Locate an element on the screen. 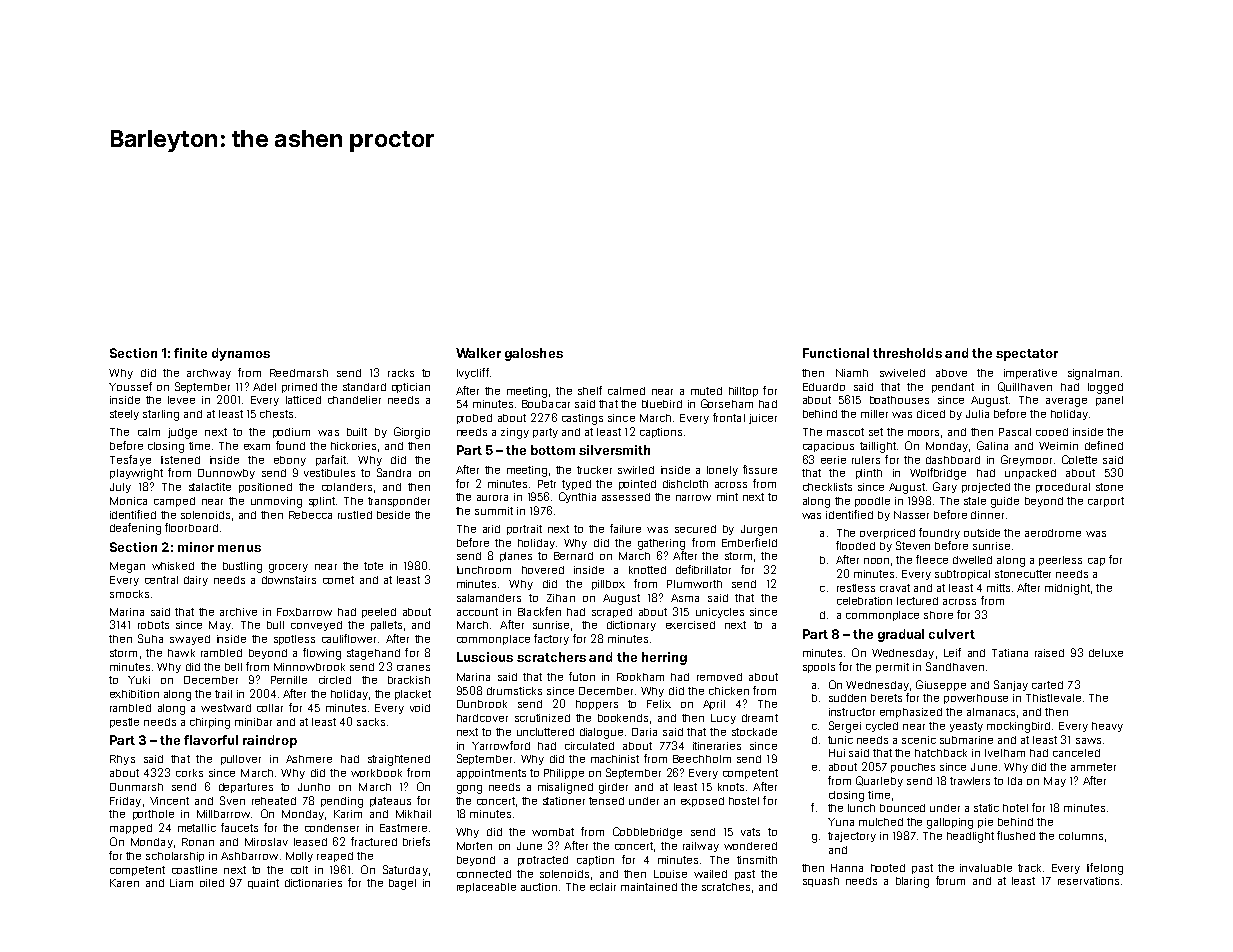 This screenshot has width=1233, height=952. celebration is located at coordinates (864, 601).
